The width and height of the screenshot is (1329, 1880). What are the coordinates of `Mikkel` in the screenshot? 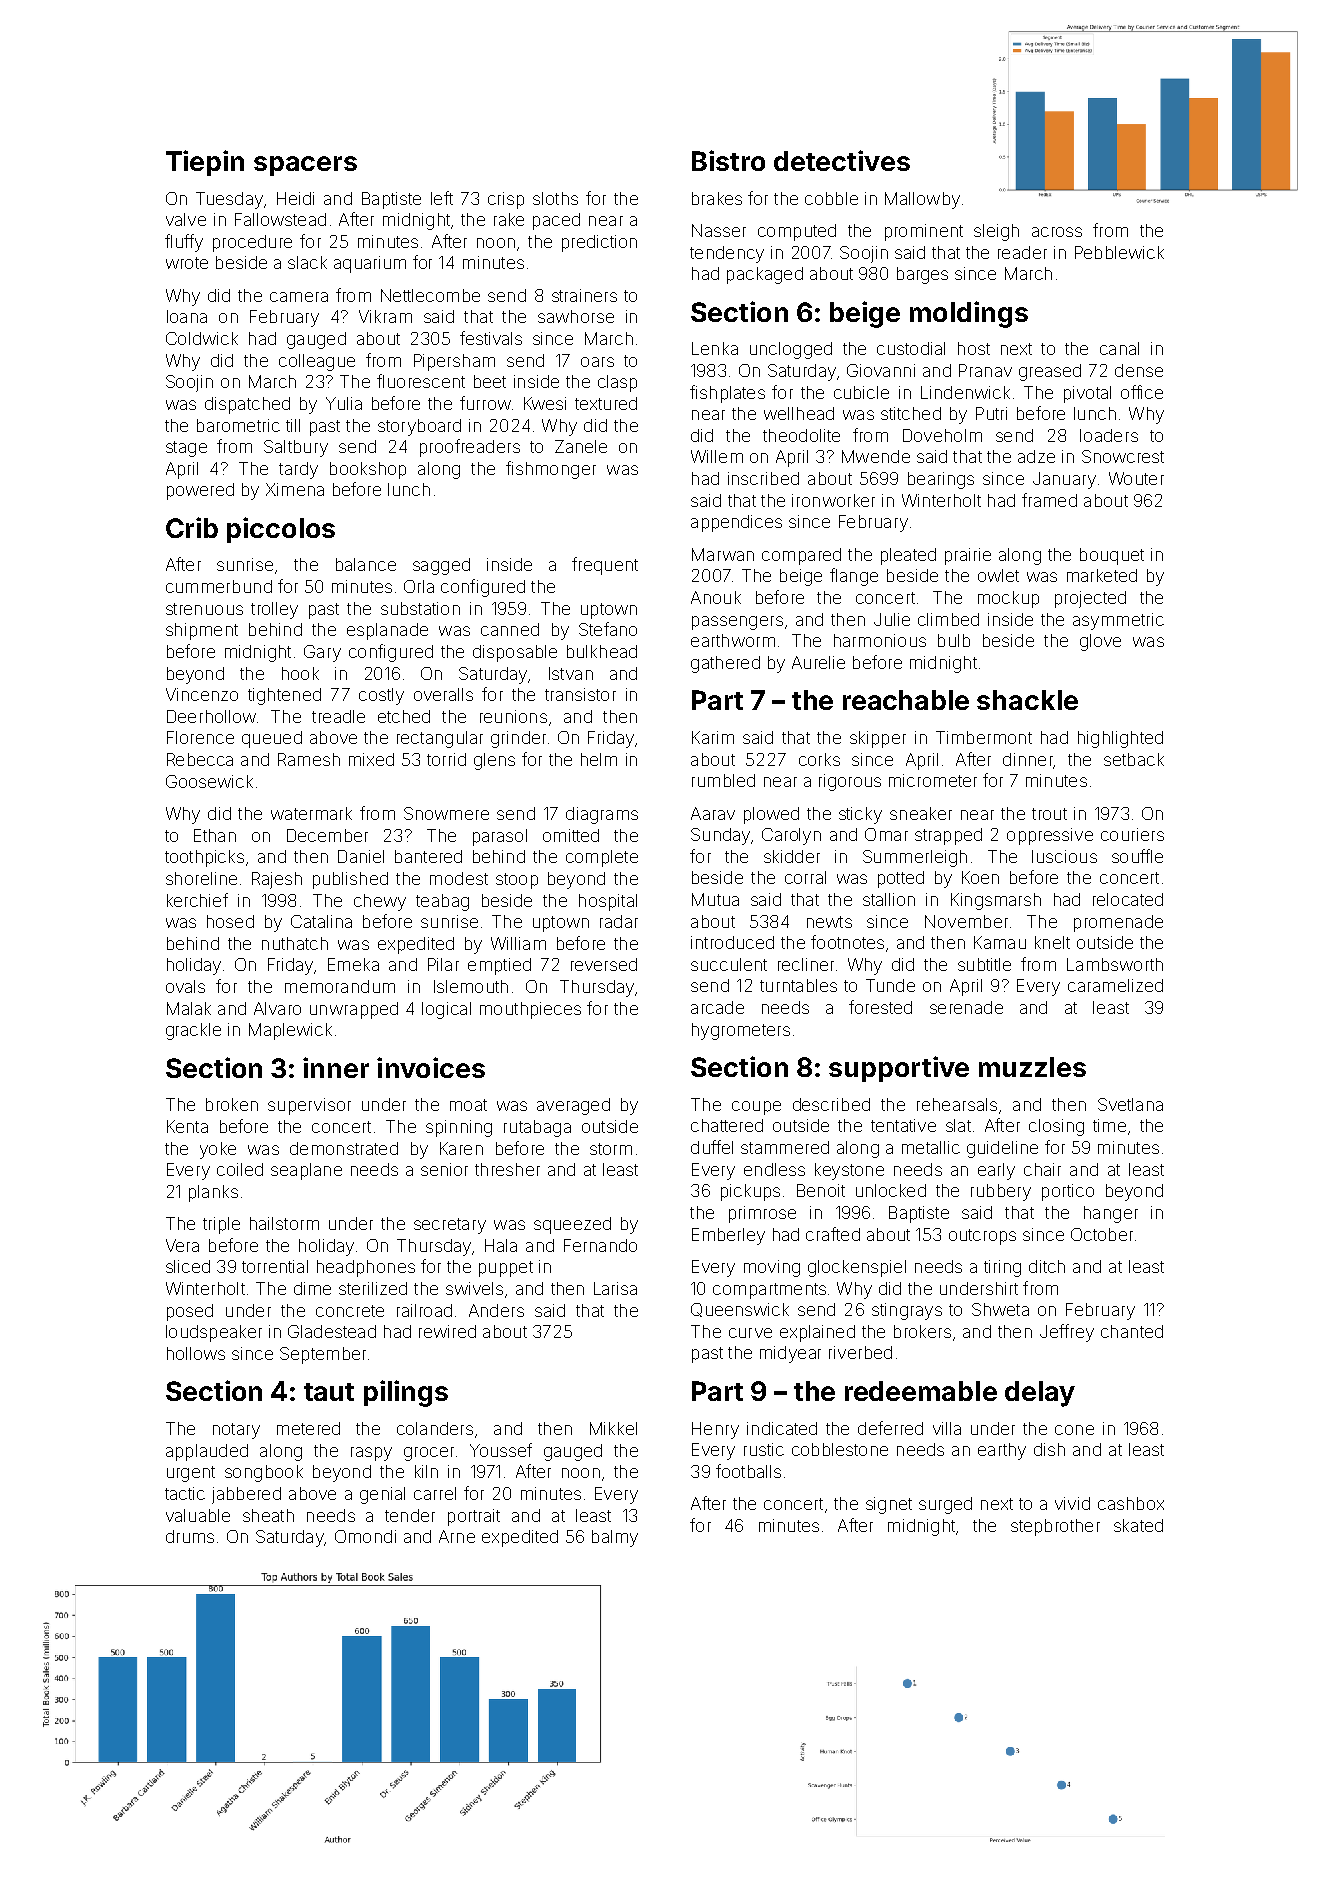 It's located at (613, 1428).
